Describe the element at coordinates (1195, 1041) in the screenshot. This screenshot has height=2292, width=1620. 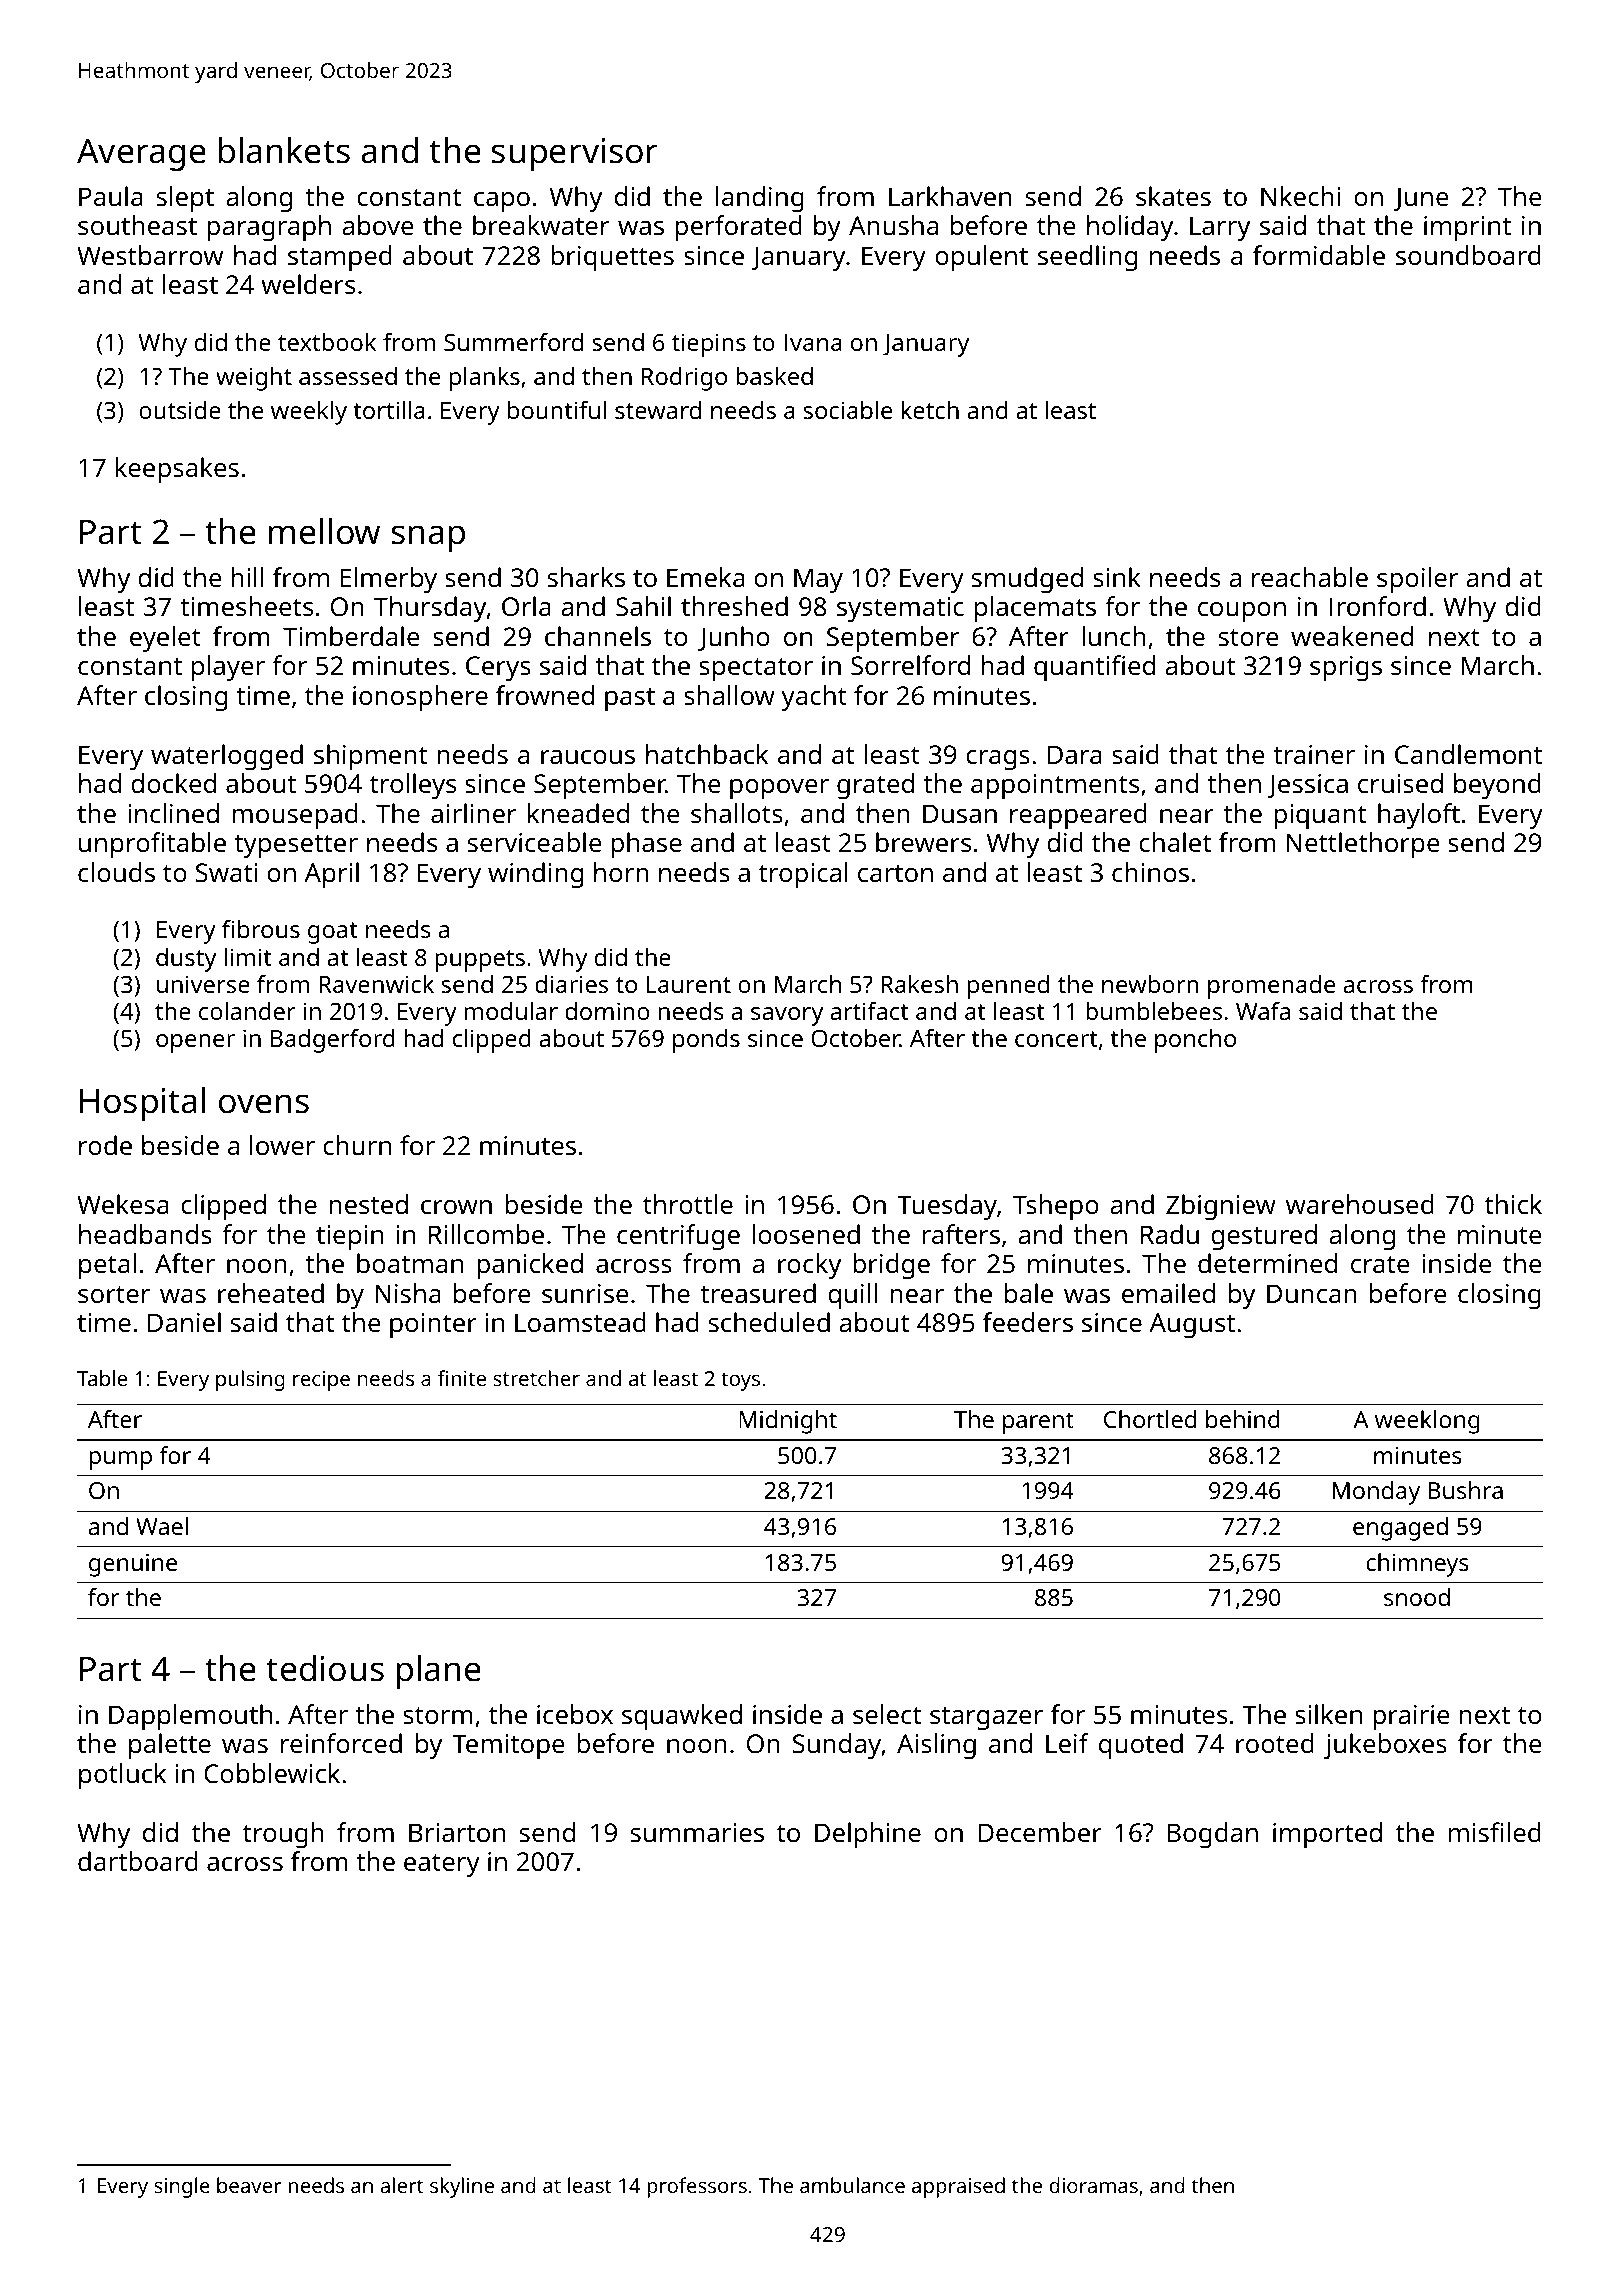
I see `poncho` at that location.
